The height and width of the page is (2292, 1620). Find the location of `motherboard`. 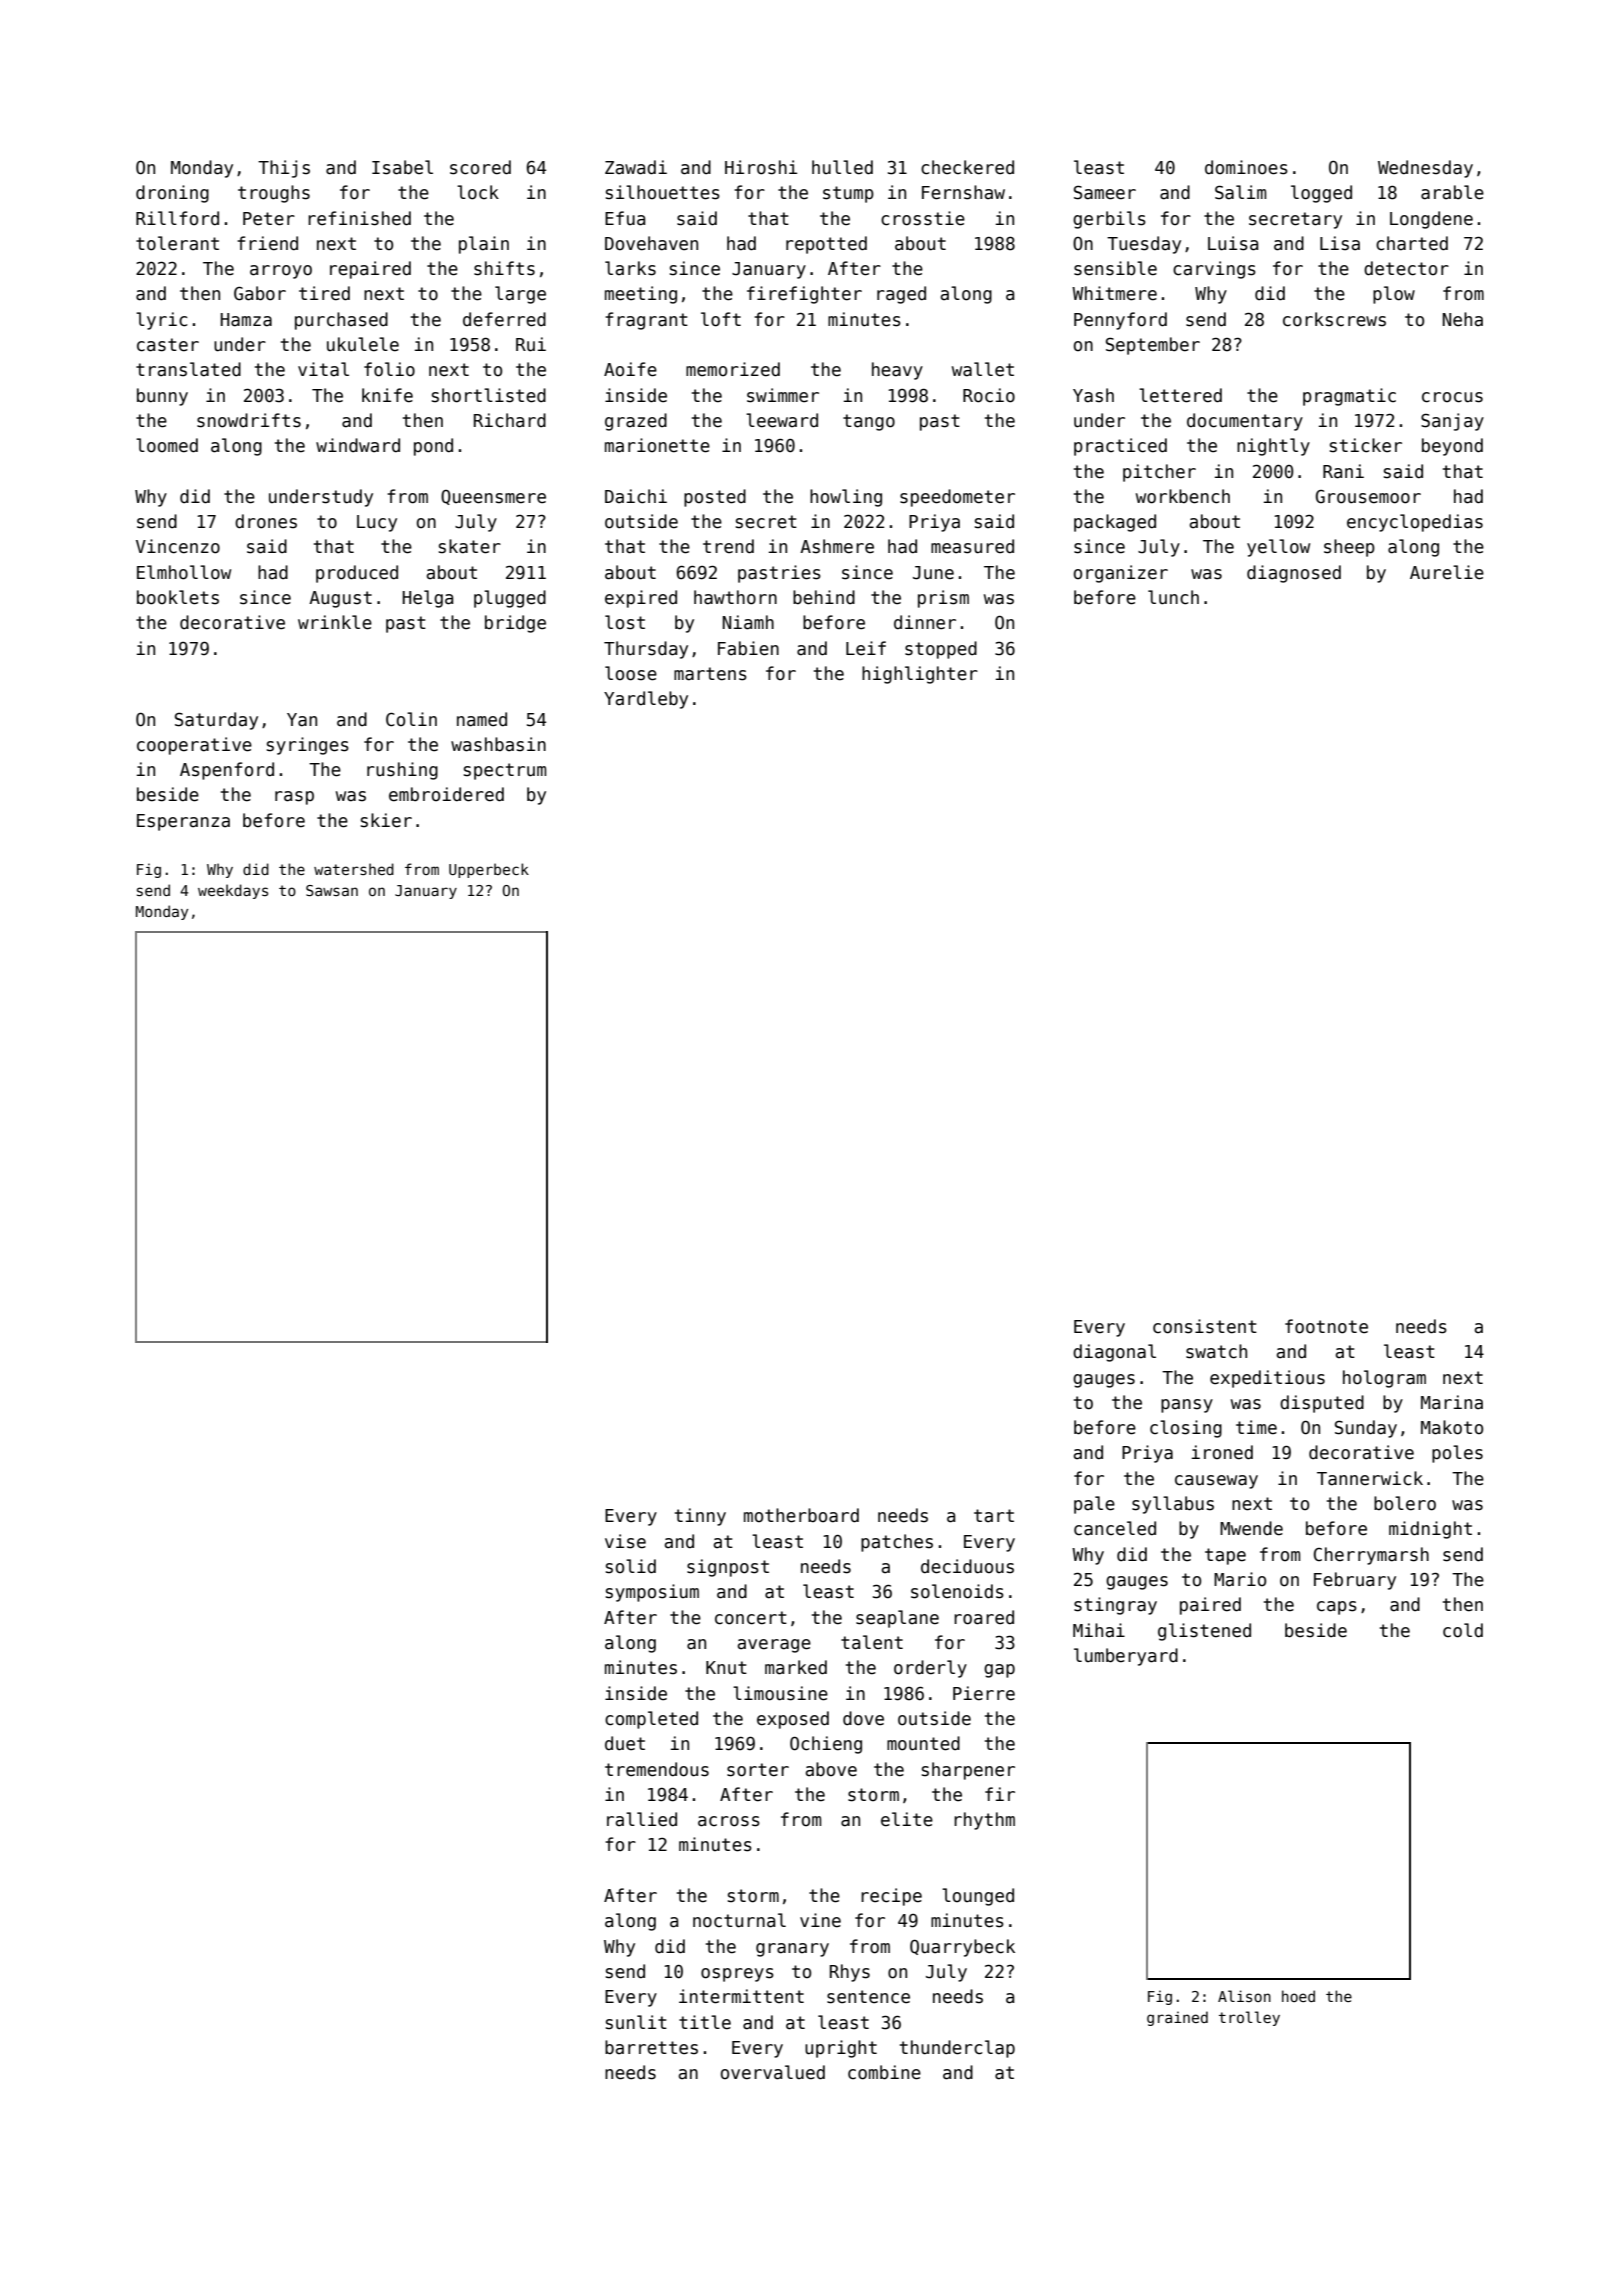

motherboard is located at coordinates (801, 1515).
